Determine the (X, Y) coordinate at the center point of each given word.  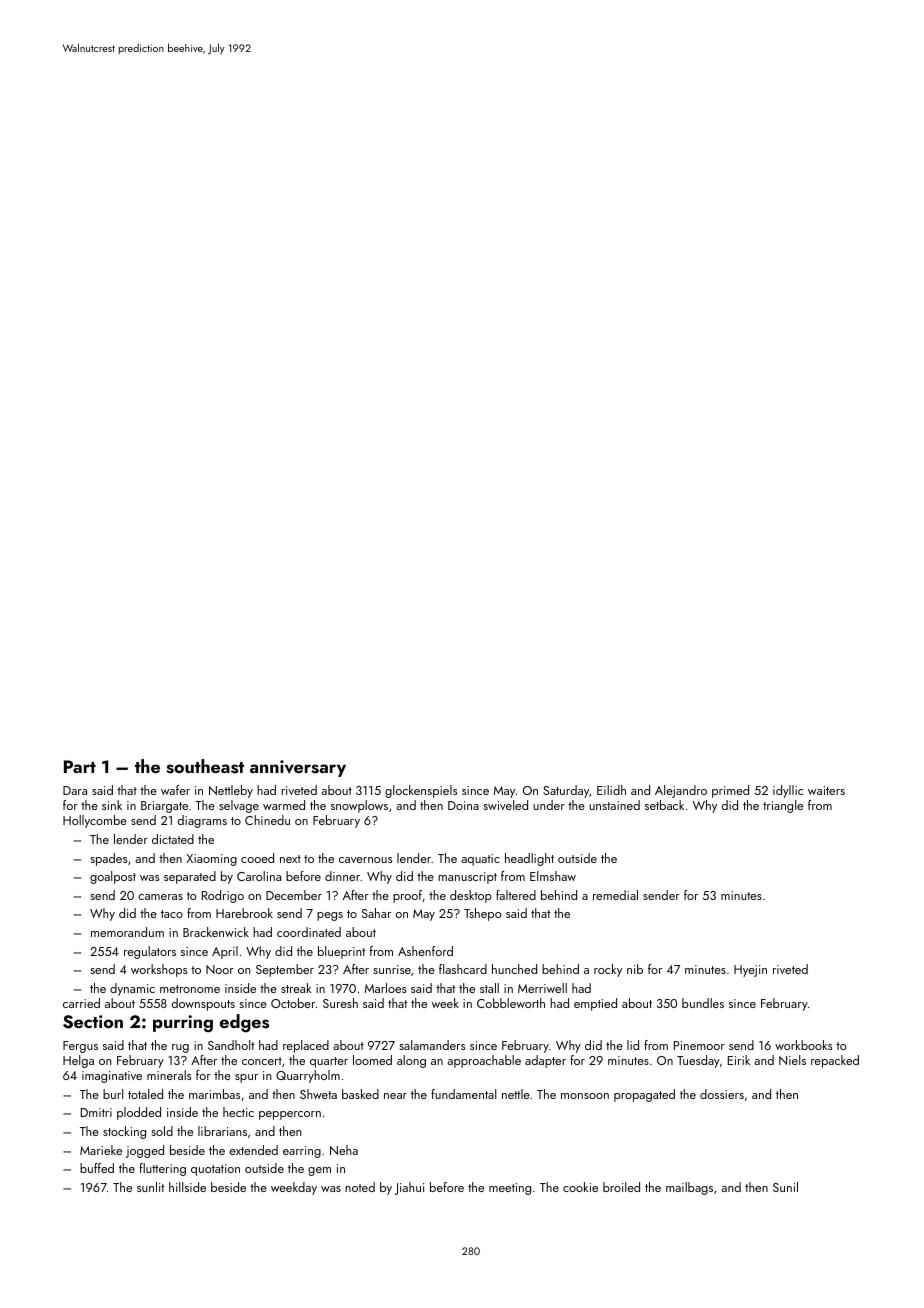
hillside (187, 1187)
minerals (169, 1075)
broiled (621, 1187)
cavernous (365, 860)
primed (730, 791)
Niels (792, 1060)
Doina (463, 805)
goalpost (113, 877)
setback (664, 805)
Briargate (164, 807)
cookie (580, 1187)
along (411, 1061)
